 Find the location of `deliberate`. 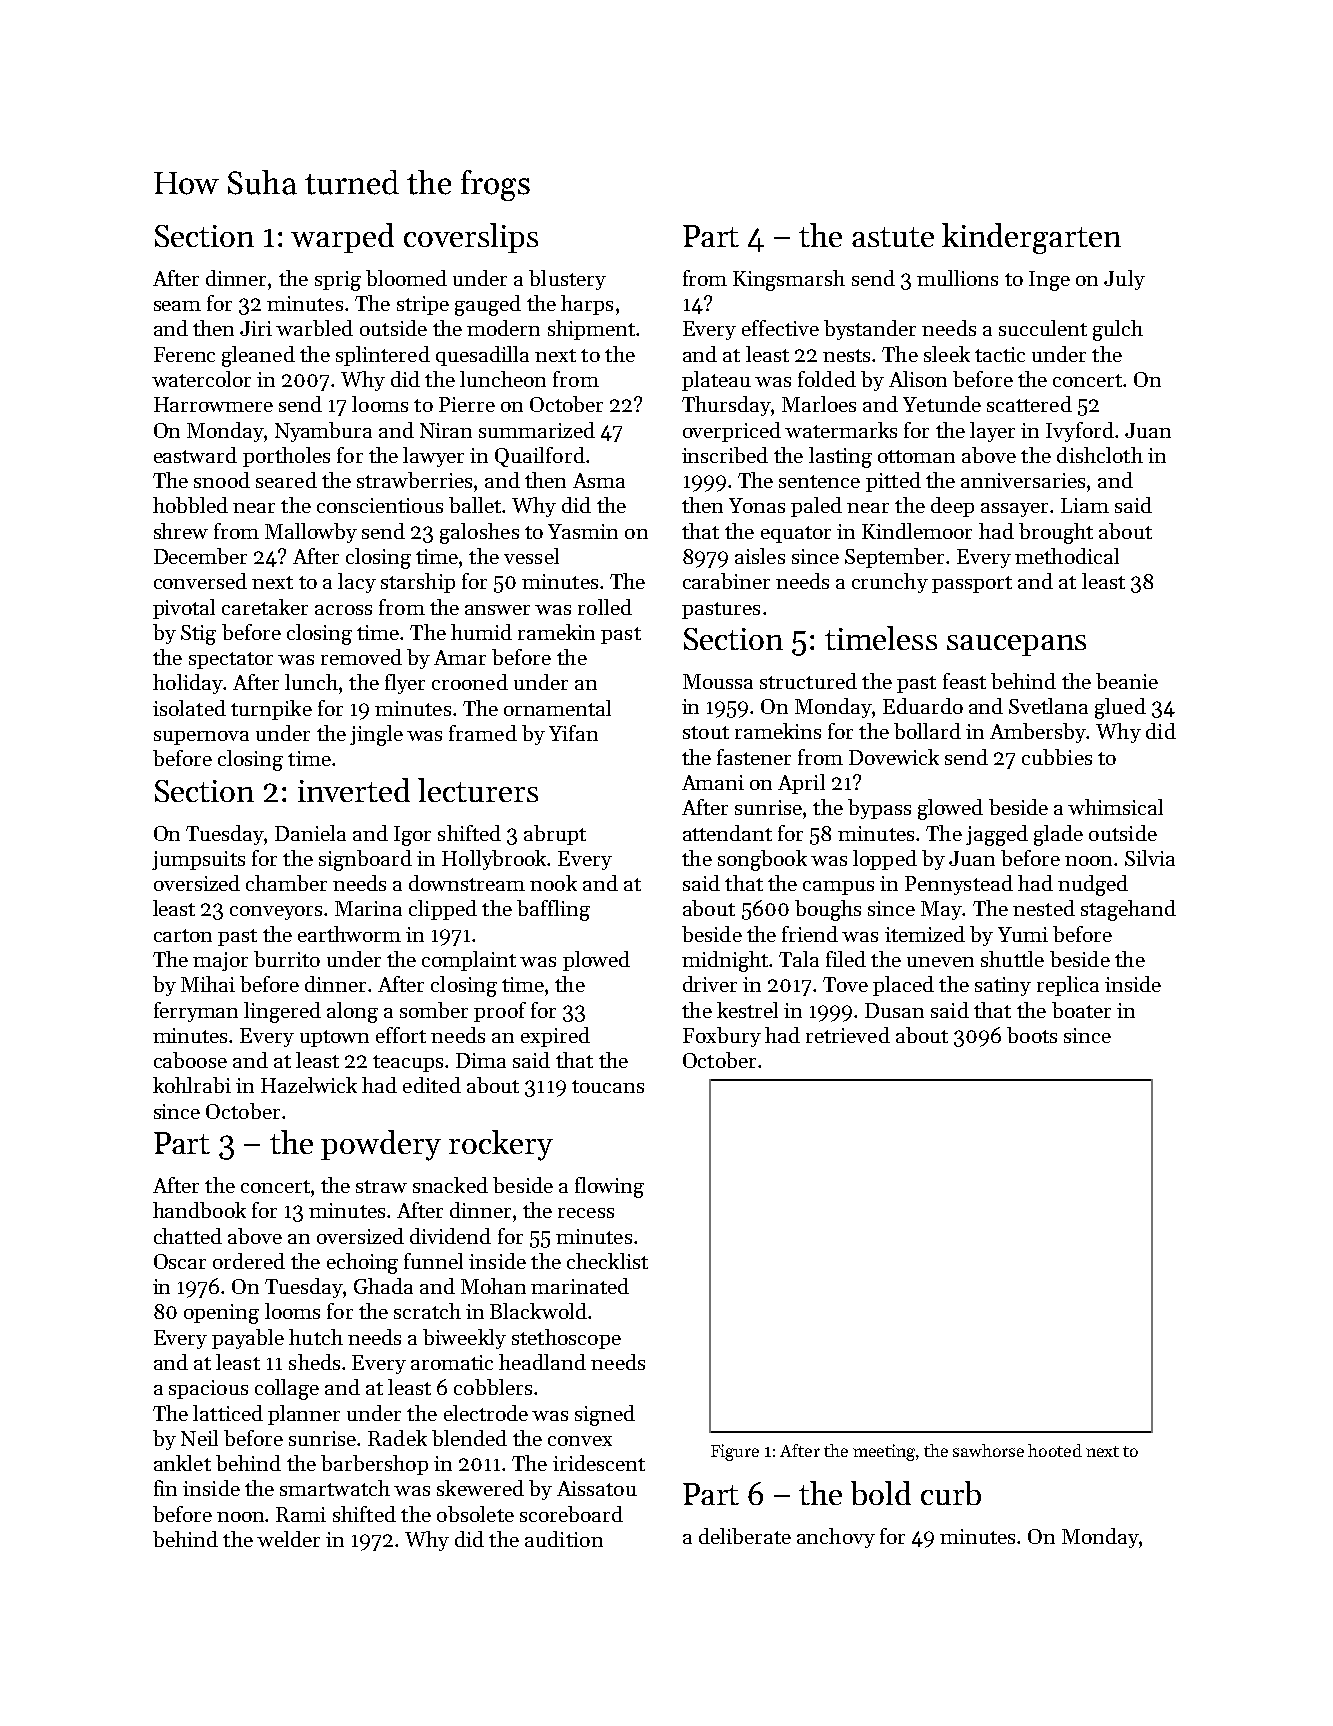

deliberate is located at coordinates (745, 1536).
